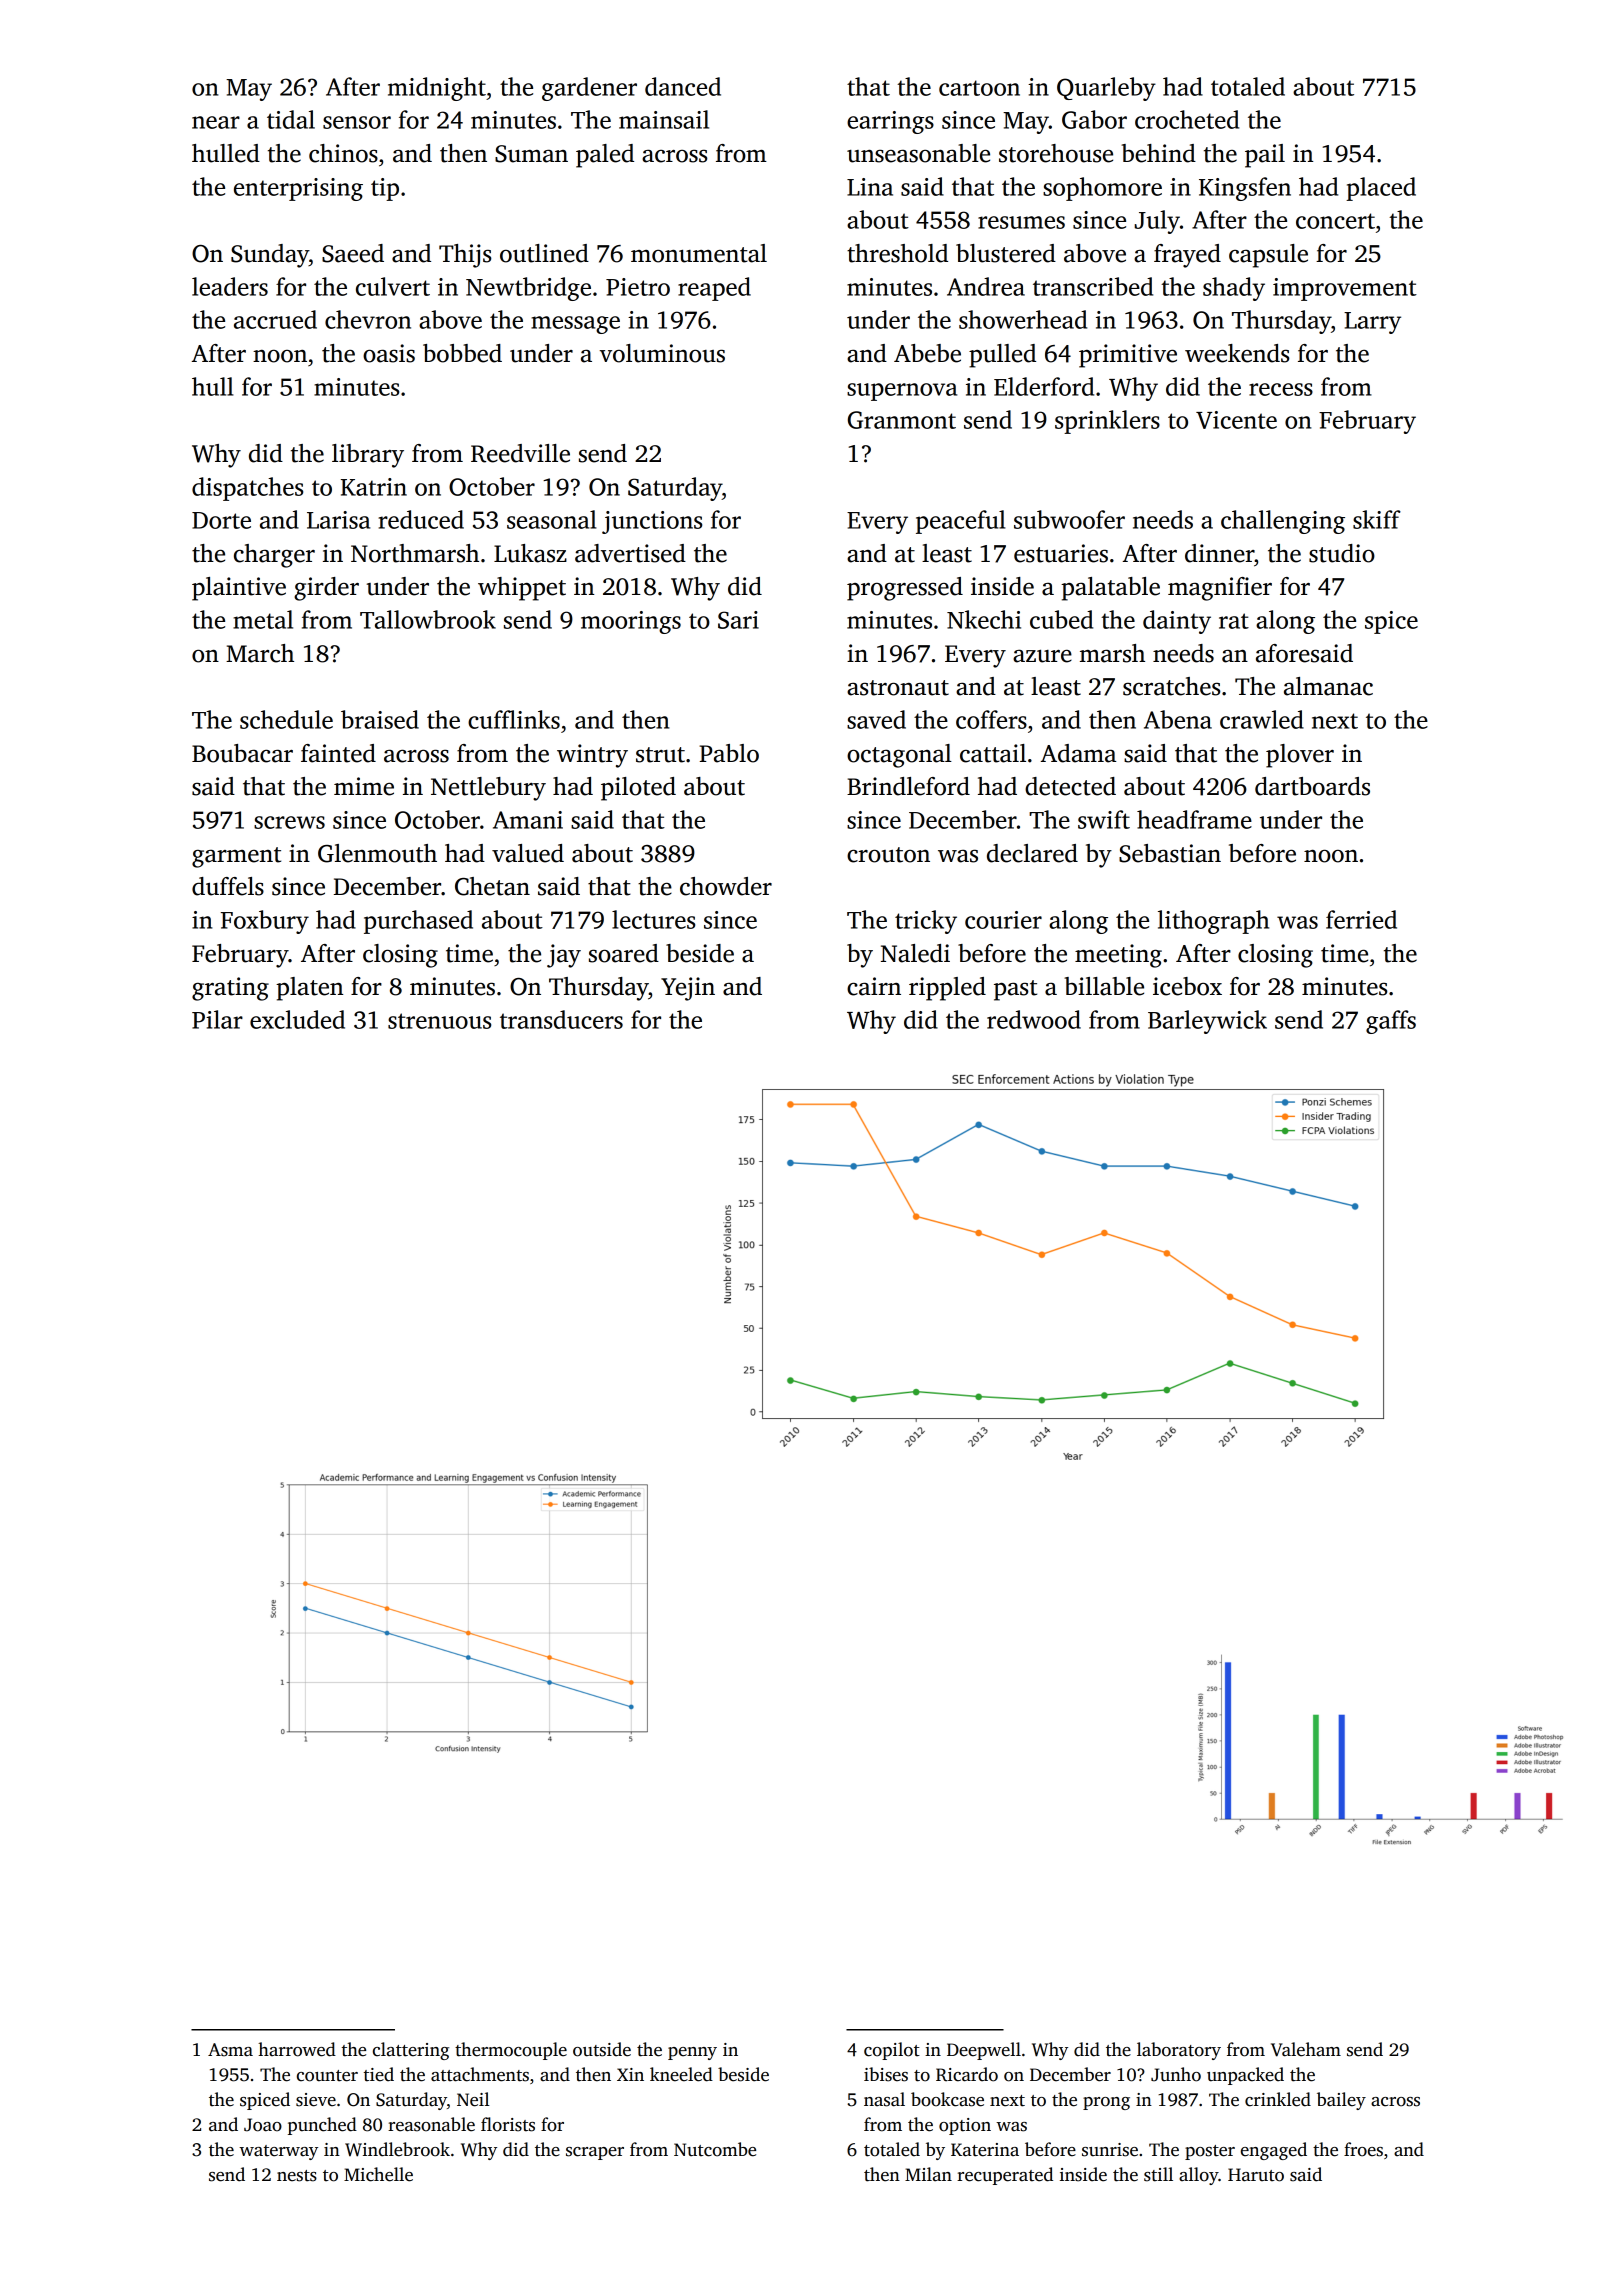 The height and width of the screenshot is (2292, 1620). Describe the element at coordinates (1110, 589) in the screenshot. I see `palatable` at that location.
